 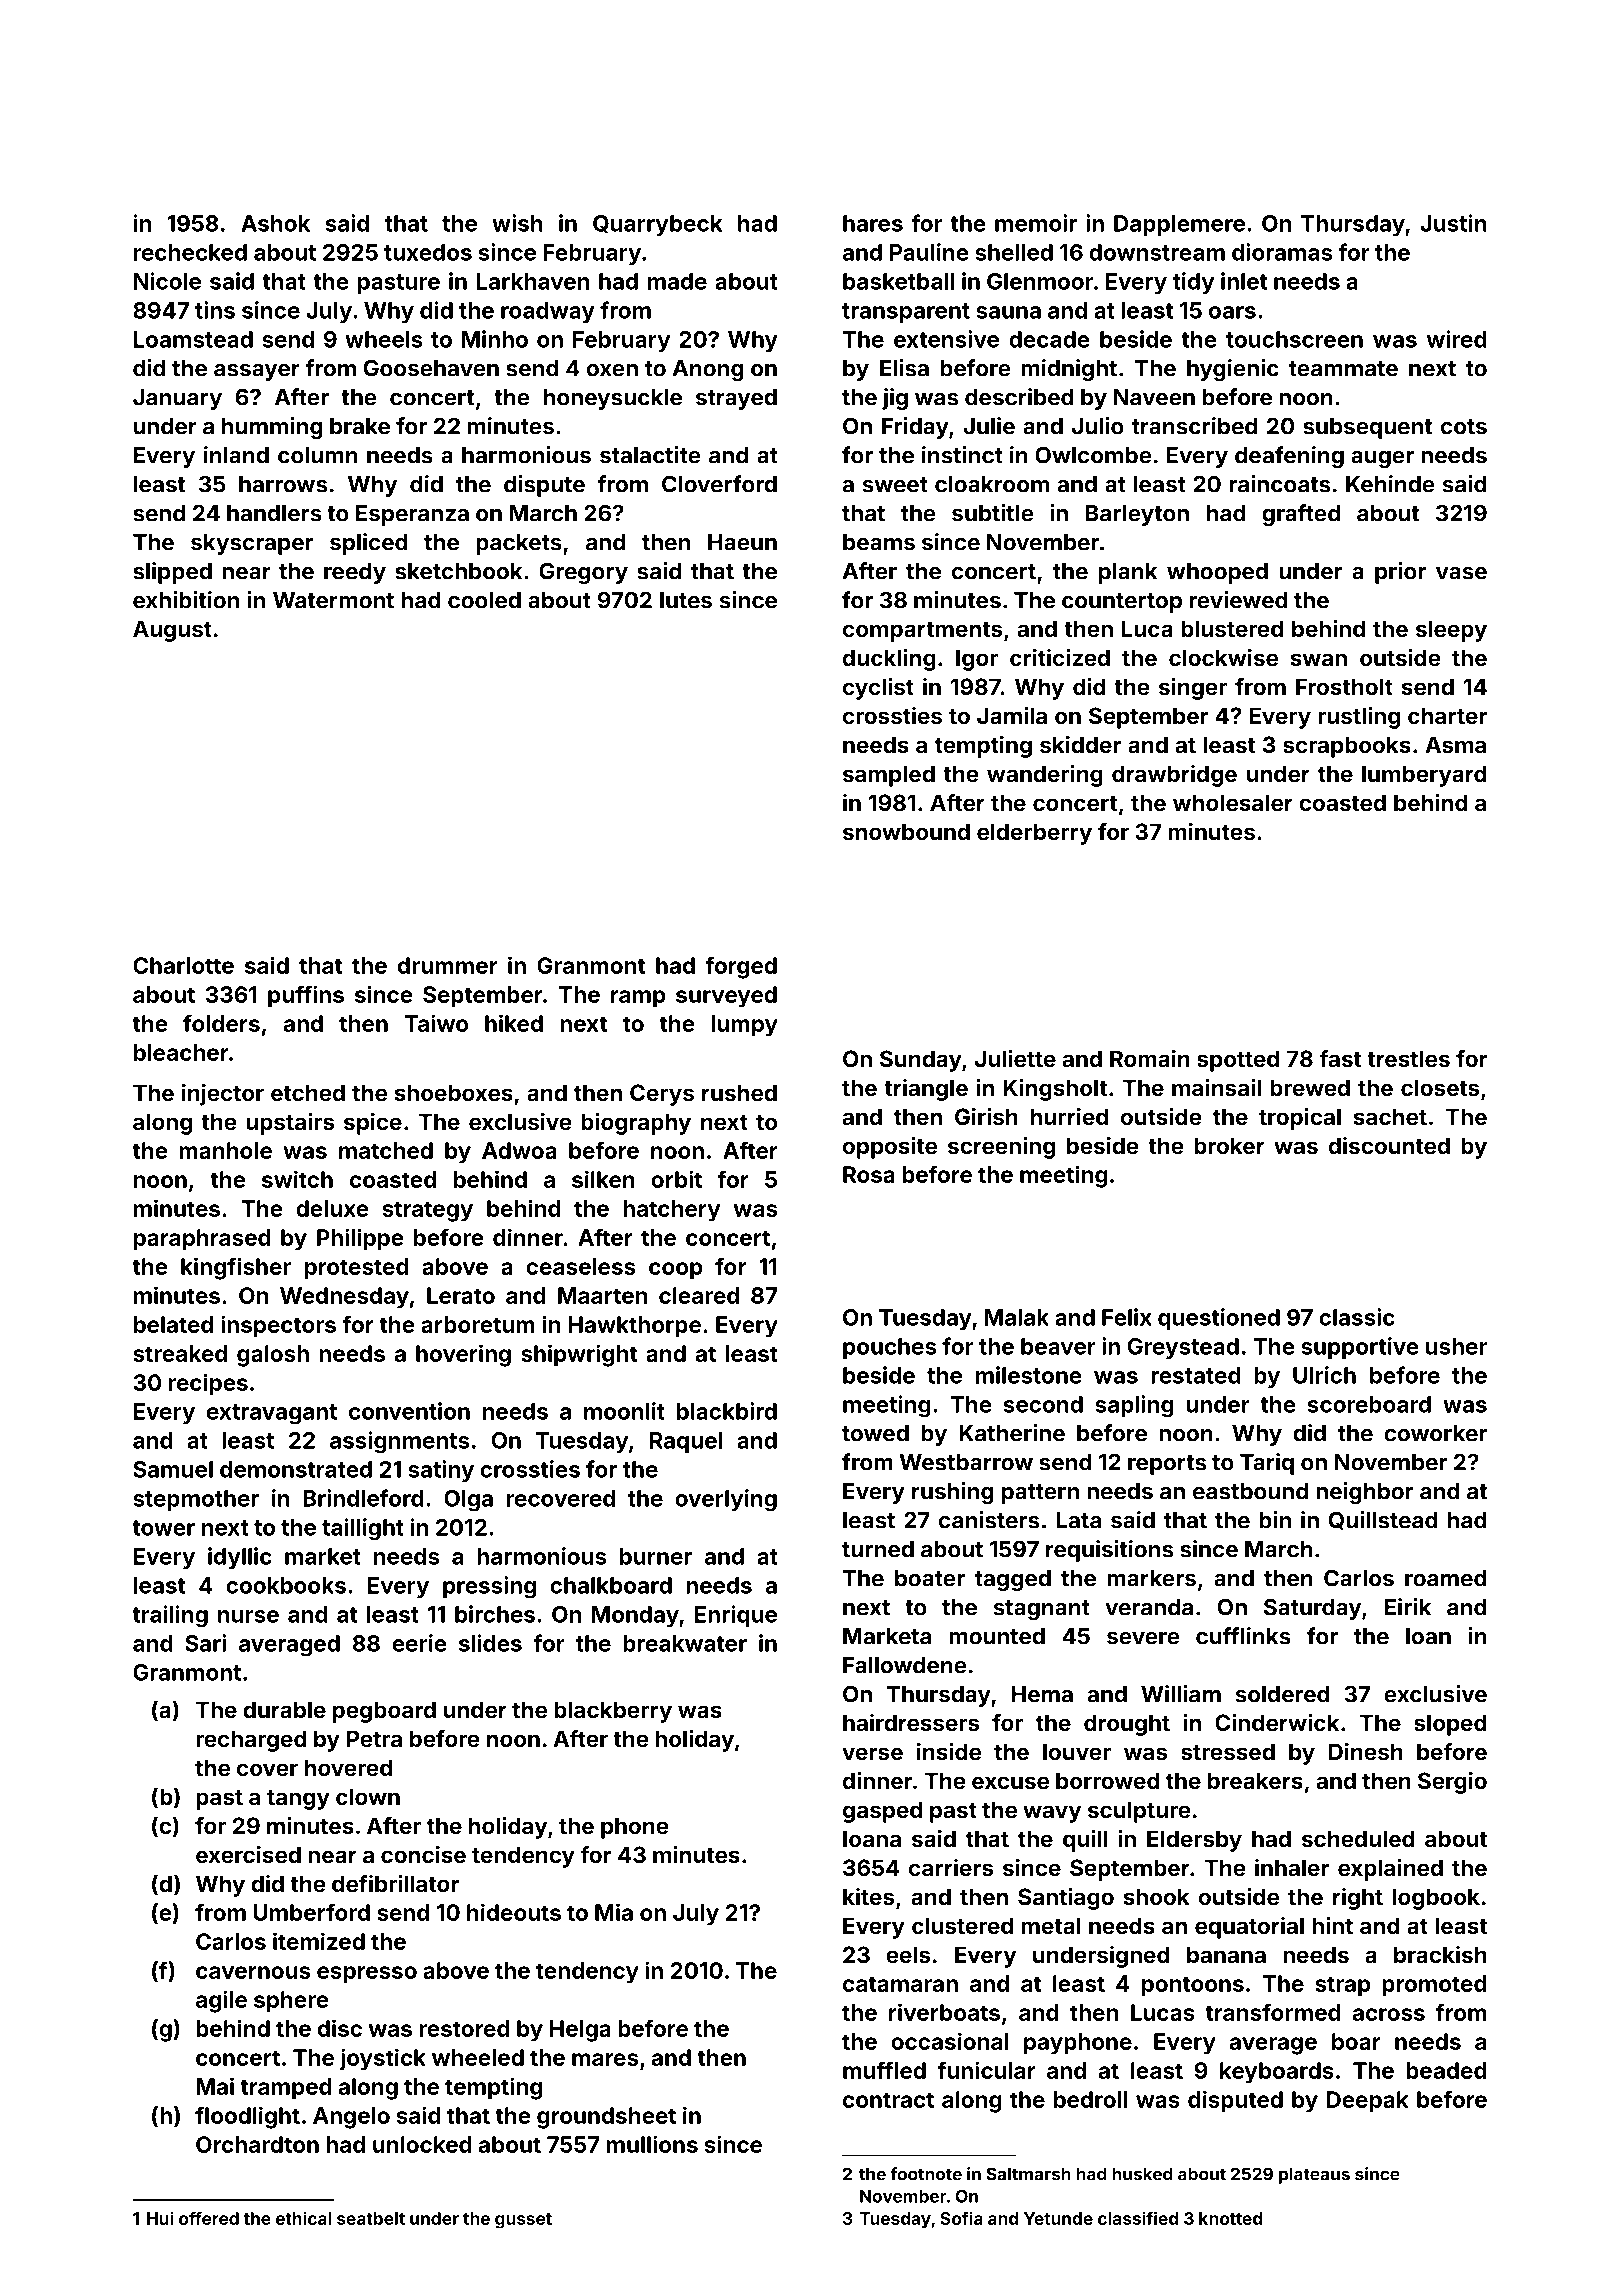 What do you see at coordinates (172, 631) in the screenshot?
I see `August` at bounding box center [172, 631].
